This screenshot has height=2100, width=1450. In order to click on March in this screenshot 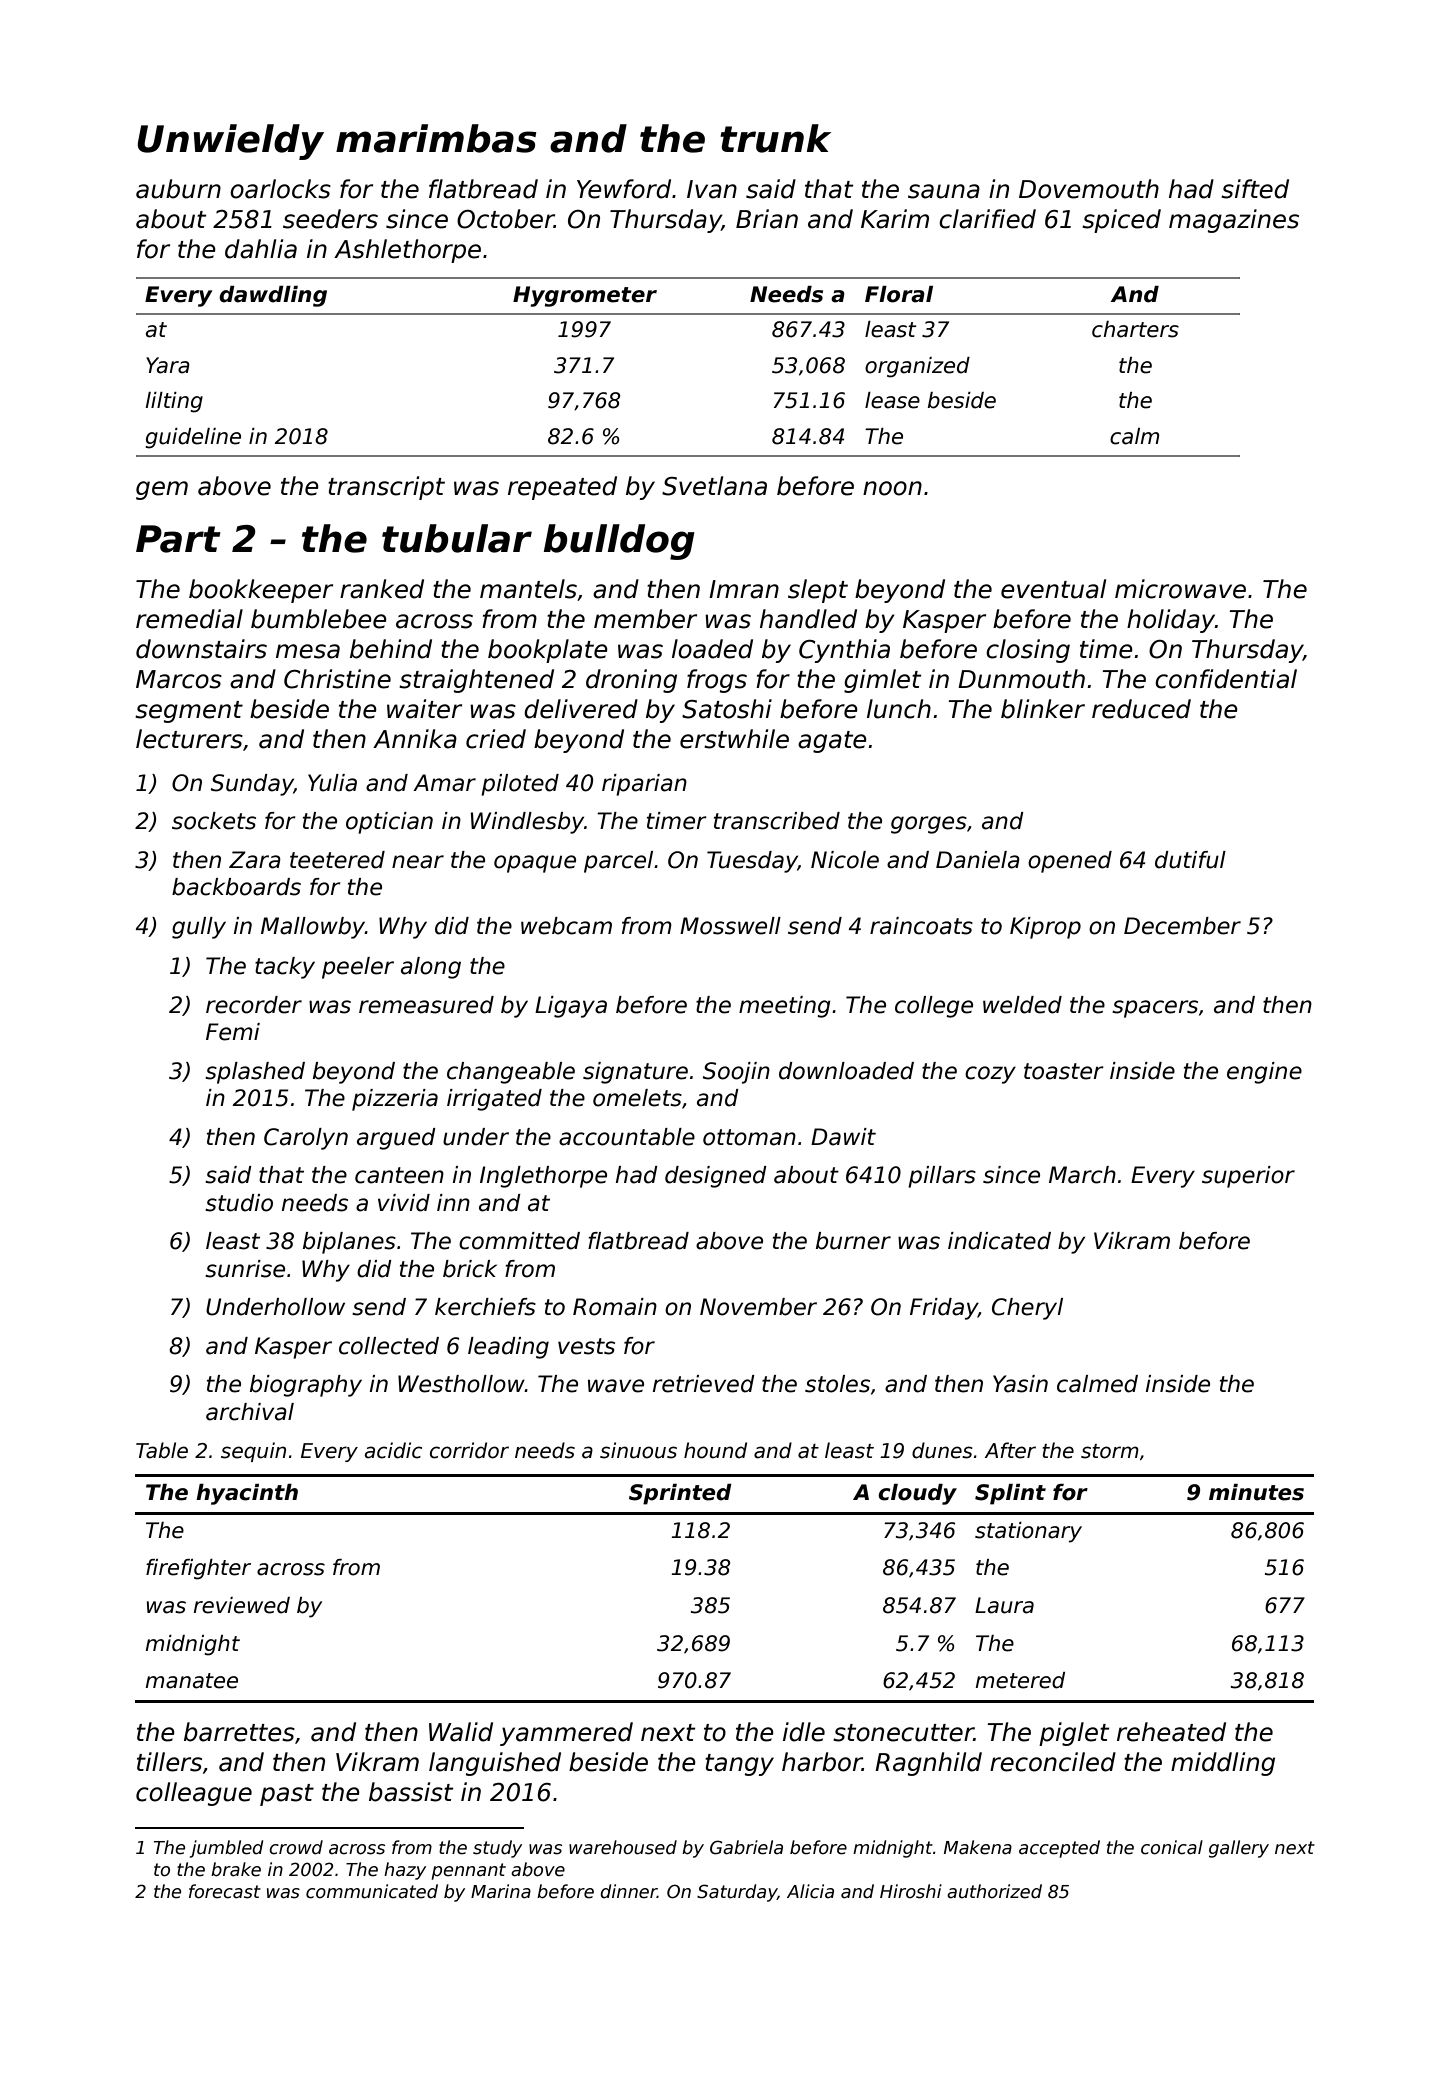, I will do `click(1082, 1175)`.
